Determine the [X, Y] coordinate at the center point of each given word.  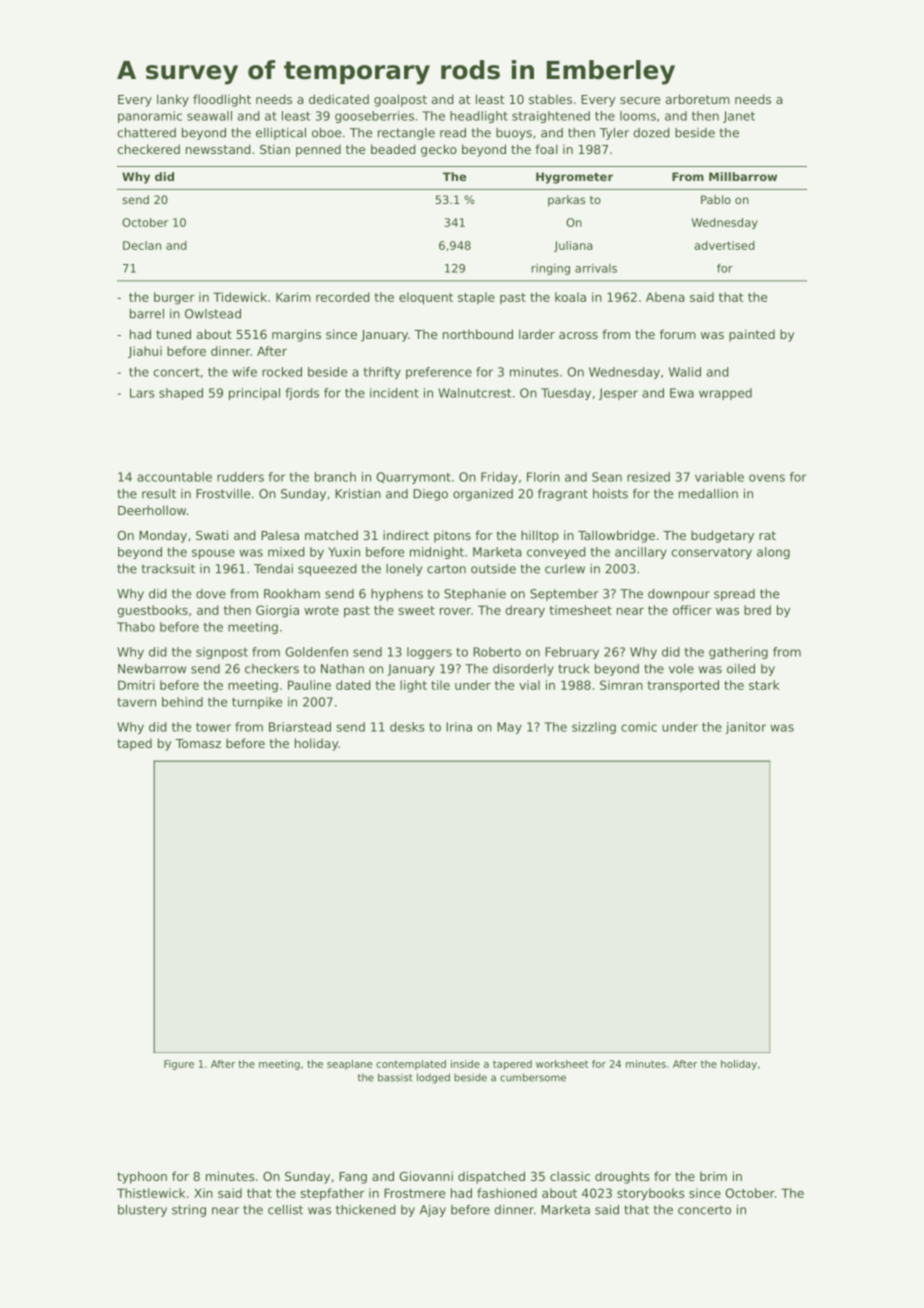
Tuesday [566, 394]
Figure [179, 1065]
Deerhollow [152, 510]
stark [764, 685]
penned [318, 150]
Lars [142, 393]
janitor [746, 728]
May [509, 728]
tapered [512, 1065]
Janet [739, 117]
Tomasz [198, 743]
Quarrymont [413, 478]
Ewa [682, 393]
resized [648, 477]
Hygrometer [574, 178]
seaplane [349, 1065]
